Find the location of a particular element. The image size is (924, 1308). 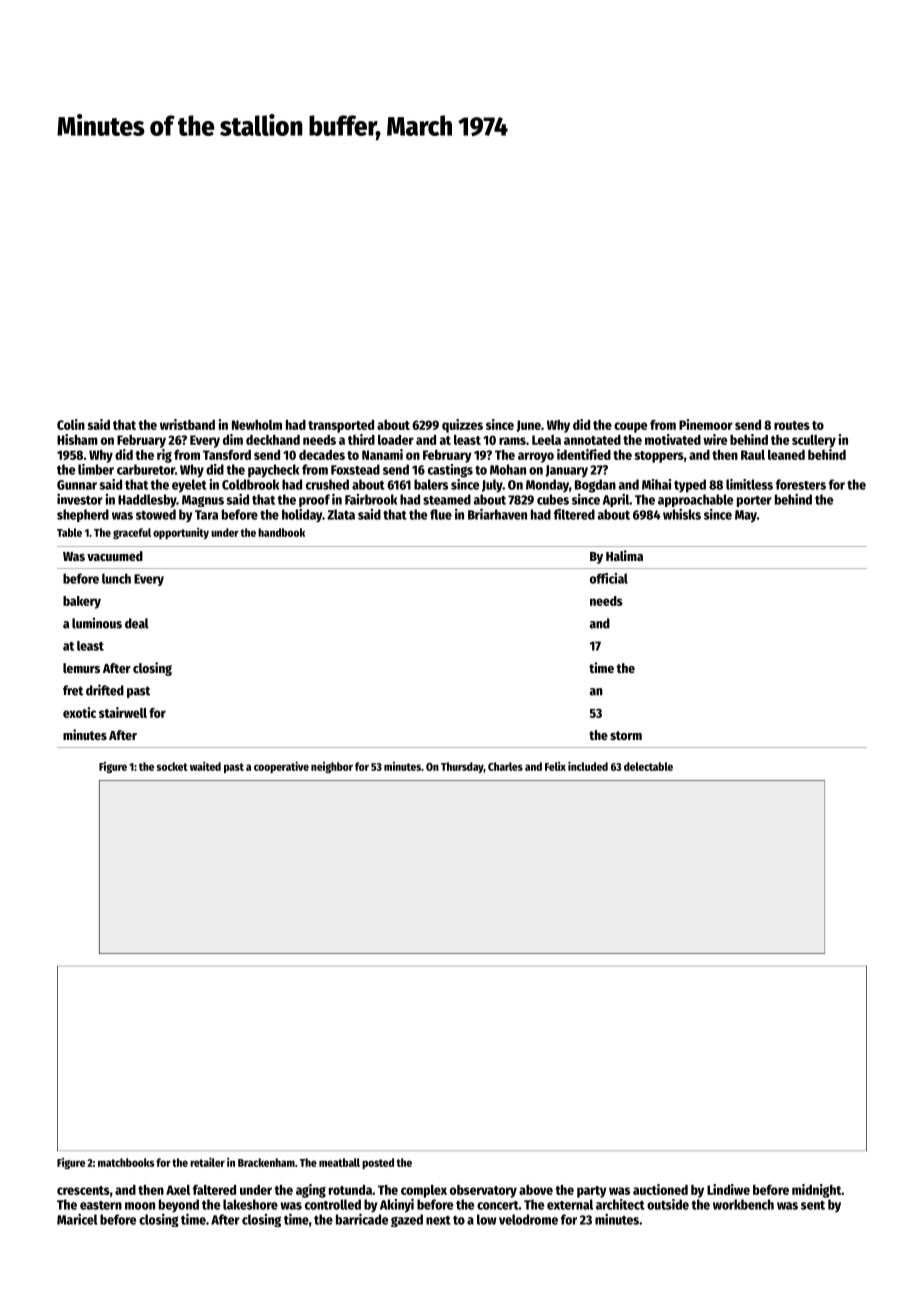

storm is located at coordinates (626, 735).
